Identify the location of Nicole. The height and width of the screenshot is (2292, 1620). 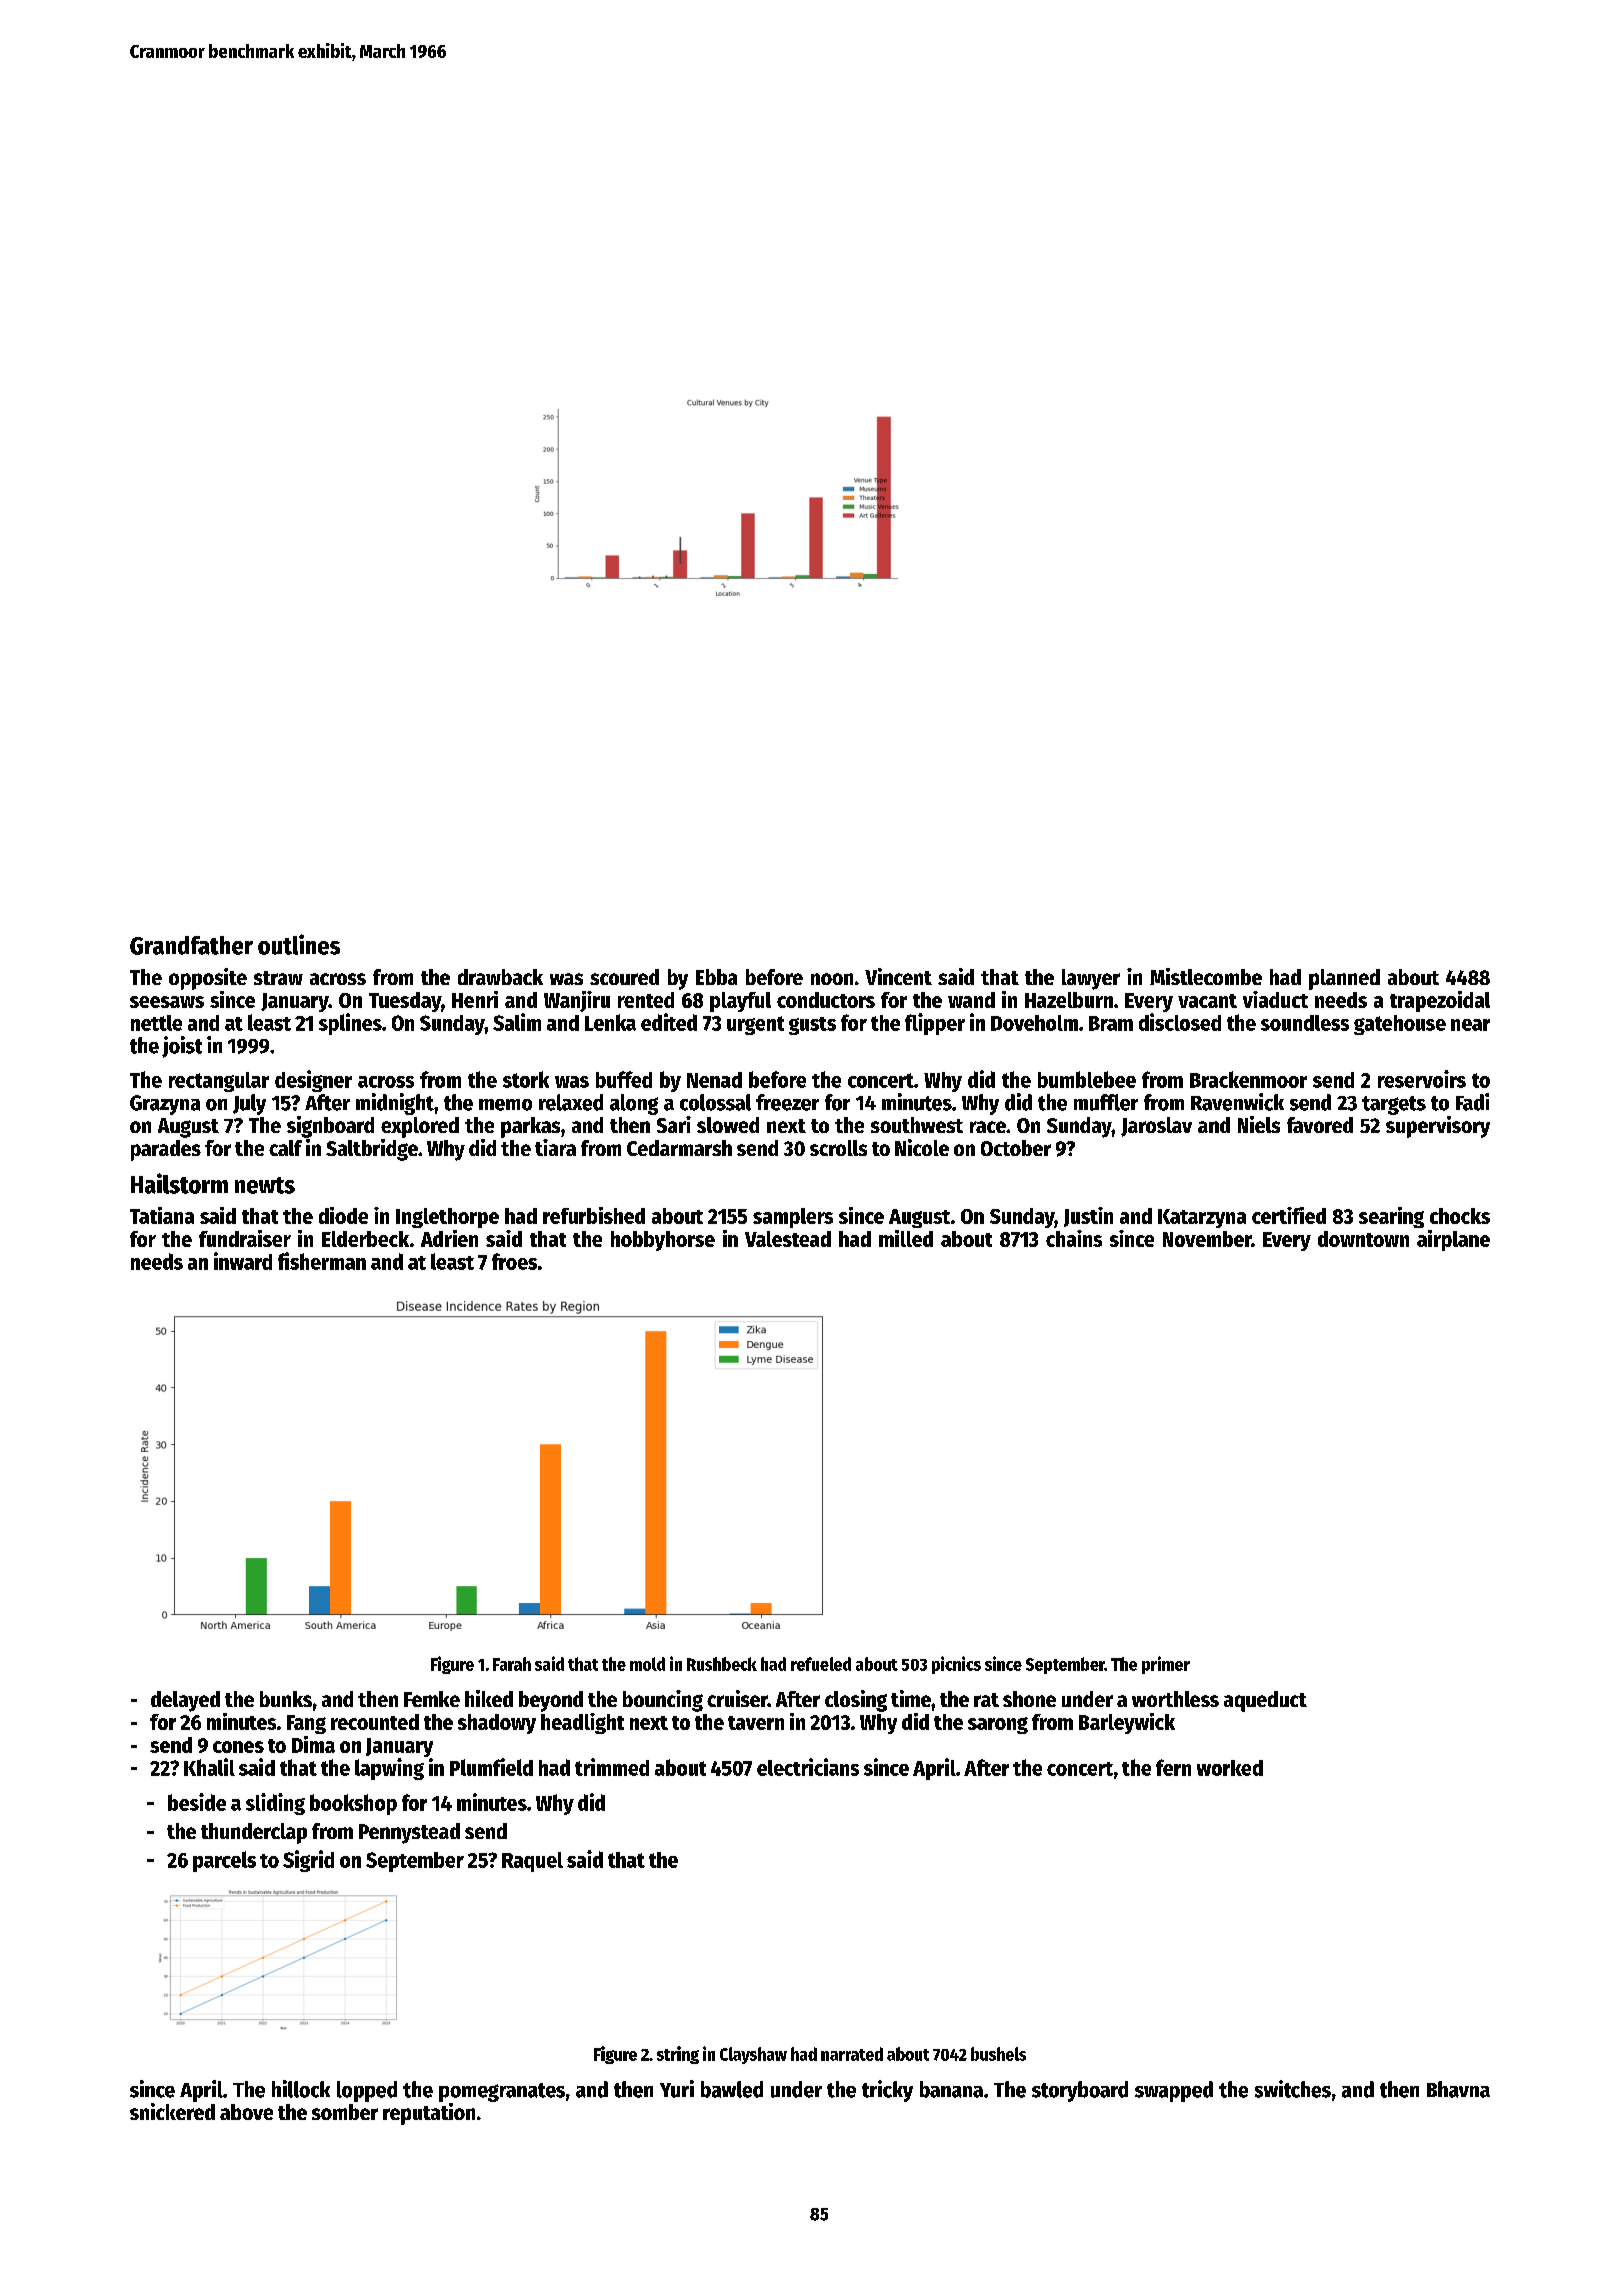
(922, 1147).
